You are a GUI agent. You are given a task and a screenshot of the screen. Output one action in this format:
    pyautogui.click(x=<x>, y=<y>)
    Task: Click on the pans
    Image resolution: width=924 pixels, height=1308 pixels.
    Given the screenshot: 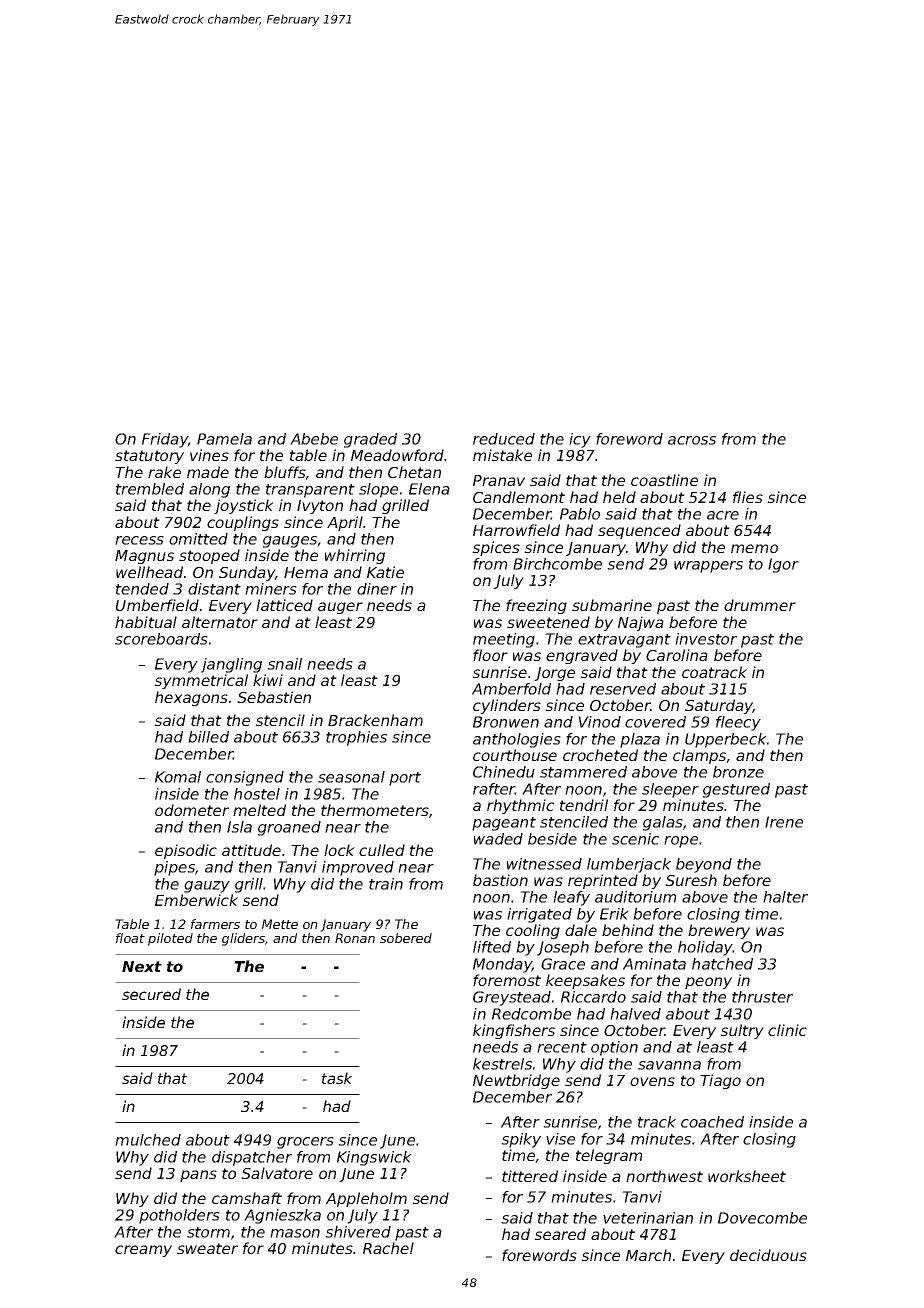 What is the action you would take?
    pyautogui.click(x=198, y=1176)
